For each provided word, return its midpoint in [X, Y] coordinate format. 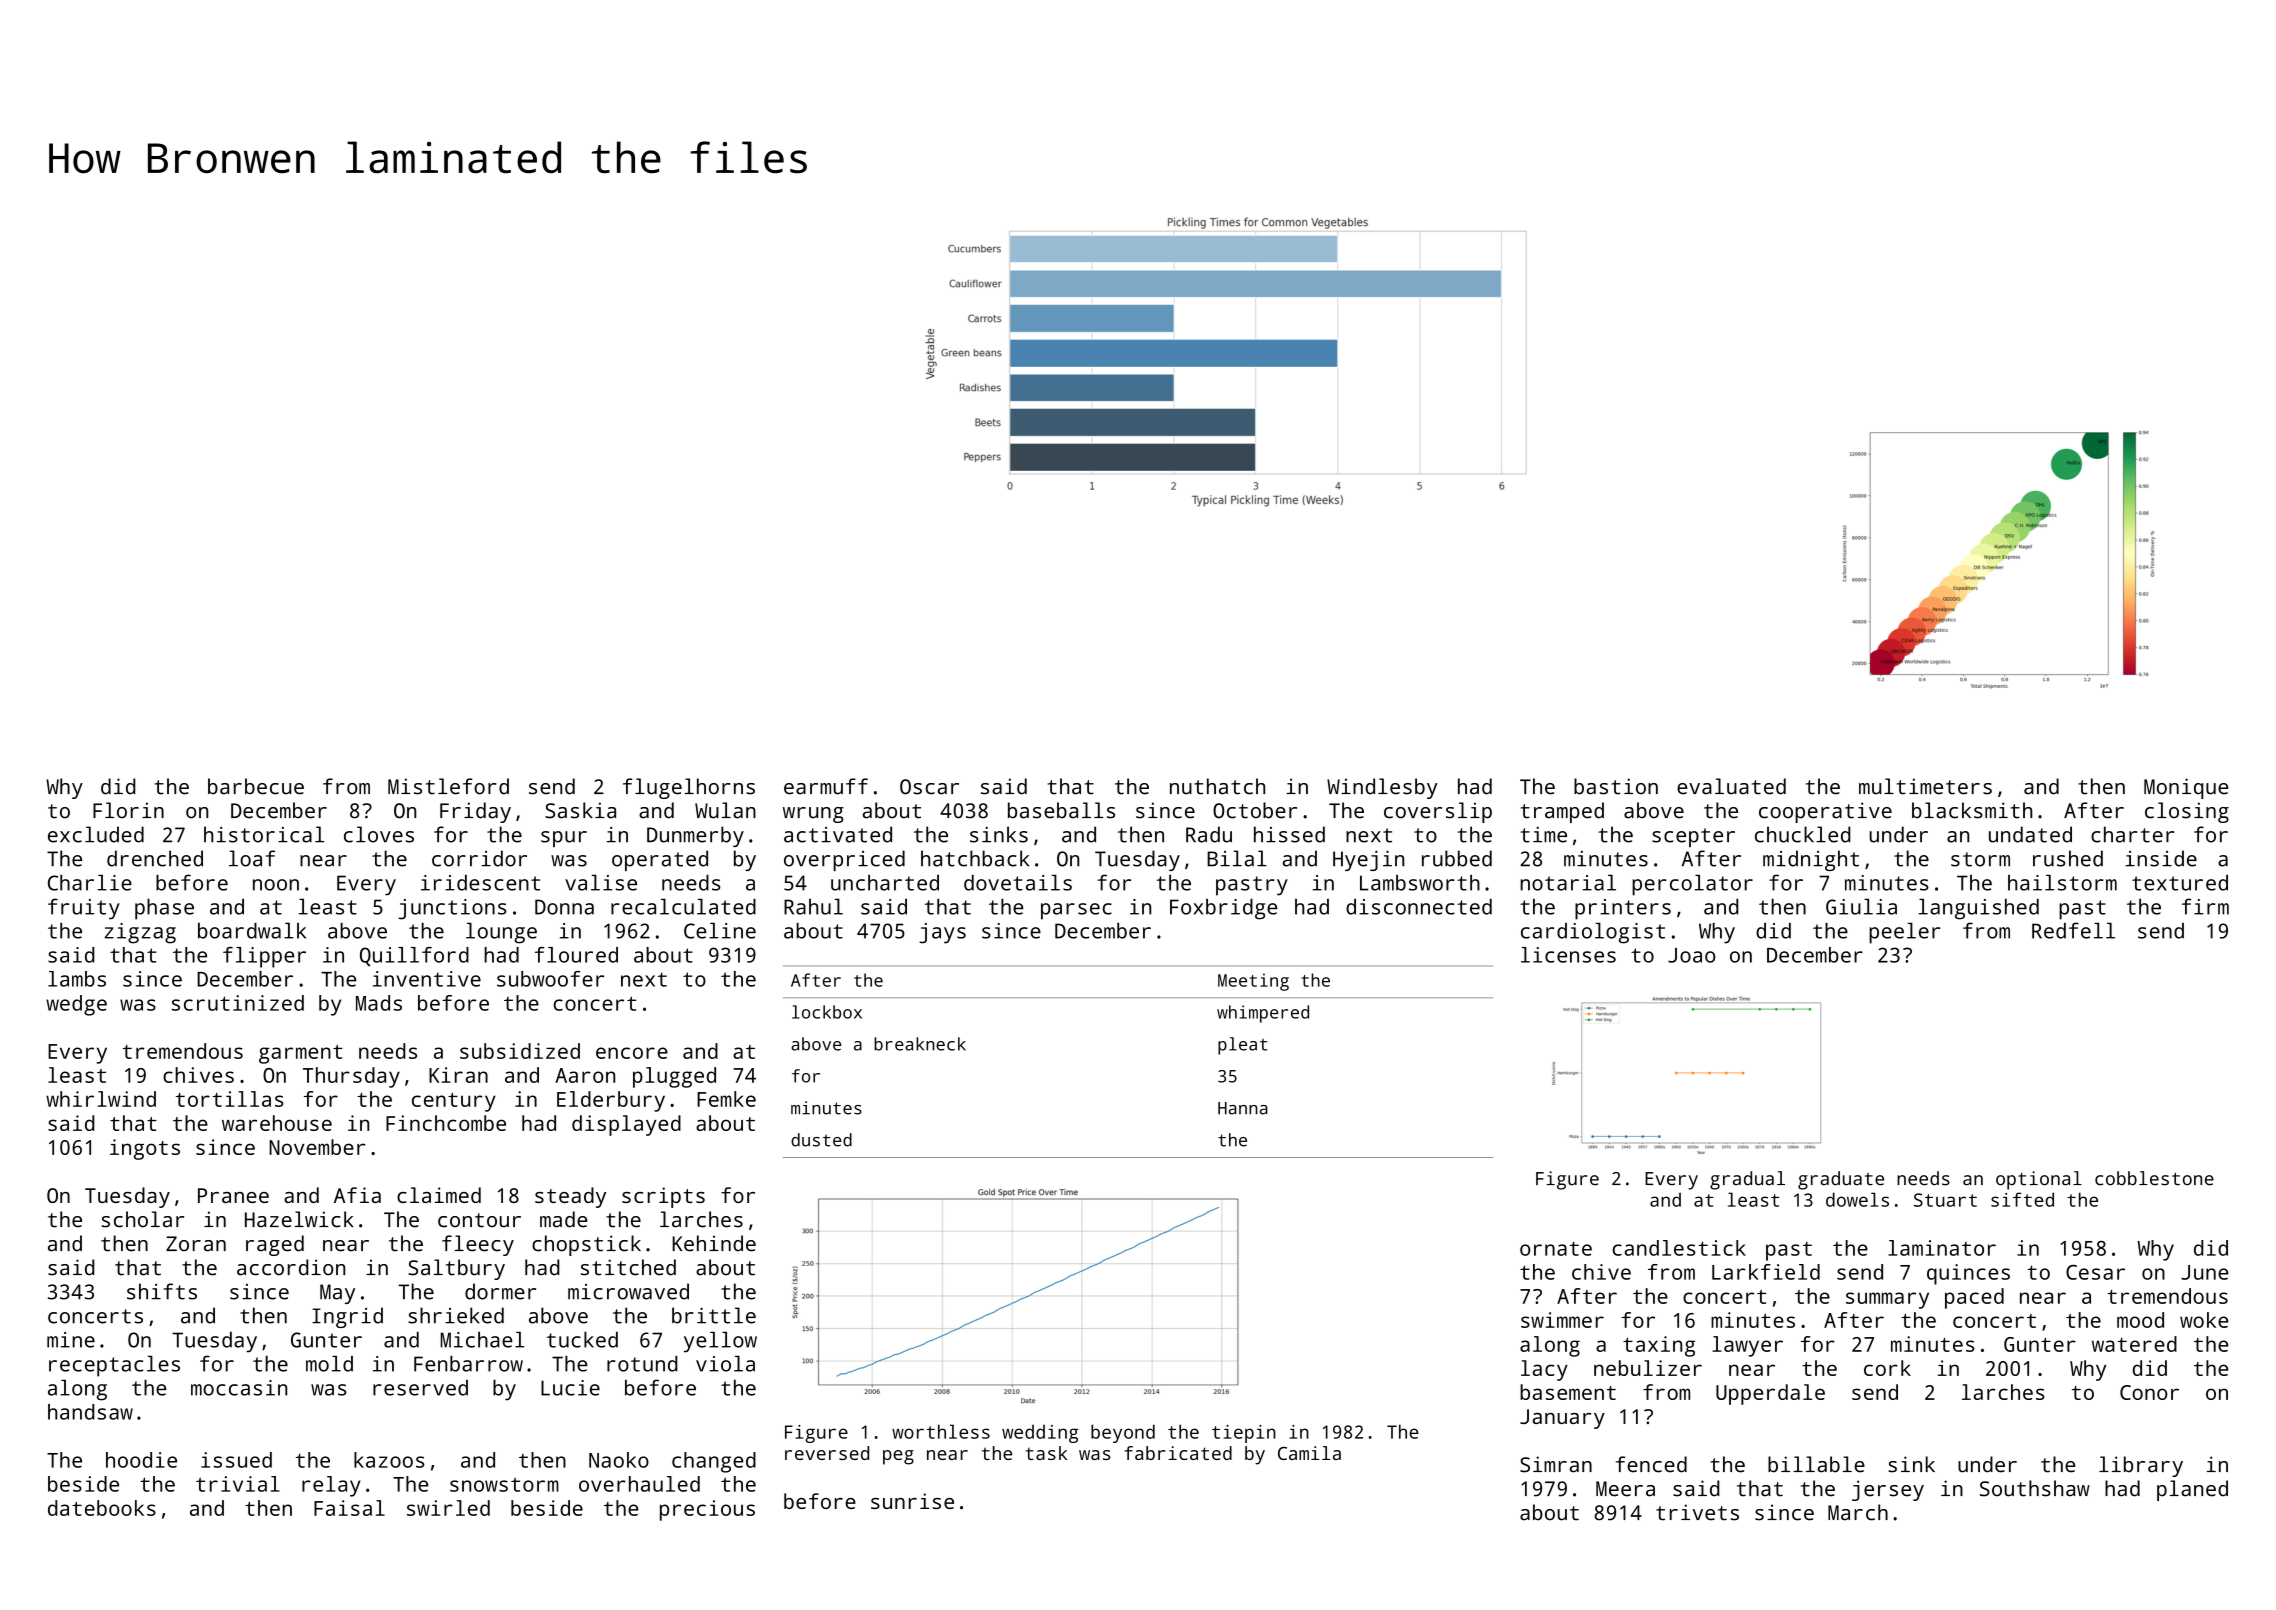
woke [2204, 1320]
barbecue [256, 786]
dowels [1857, 1199]
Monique [2186, 788]
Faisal [349, 1508]
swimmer [1562, 1320]
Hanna [1243, 1108]
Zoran [196, 1244]
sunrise [912, 1501]
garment [301, 1054]
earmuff [826, 786]
